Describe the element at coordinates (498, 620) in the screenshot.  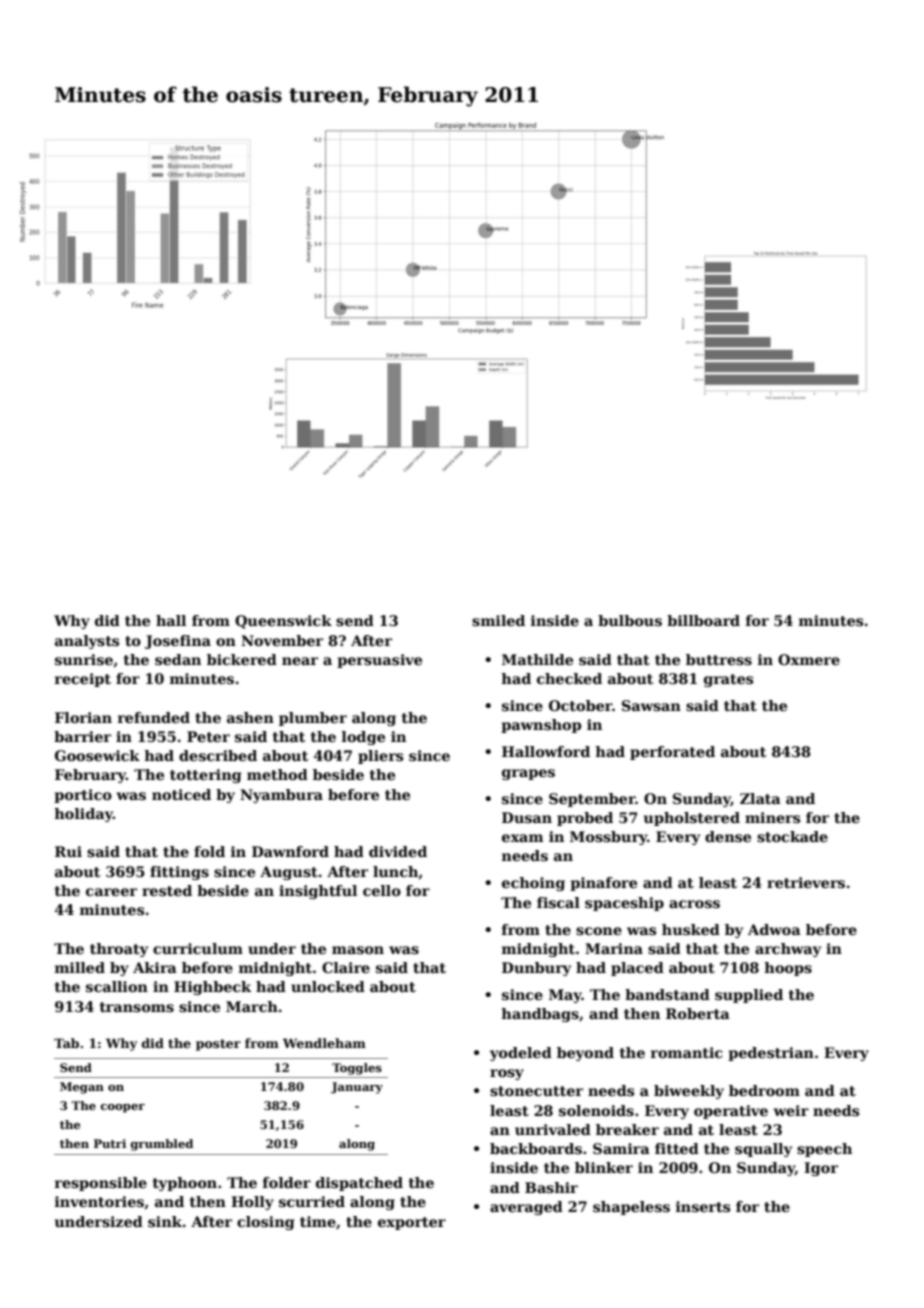
I see `smiled` at that location.
